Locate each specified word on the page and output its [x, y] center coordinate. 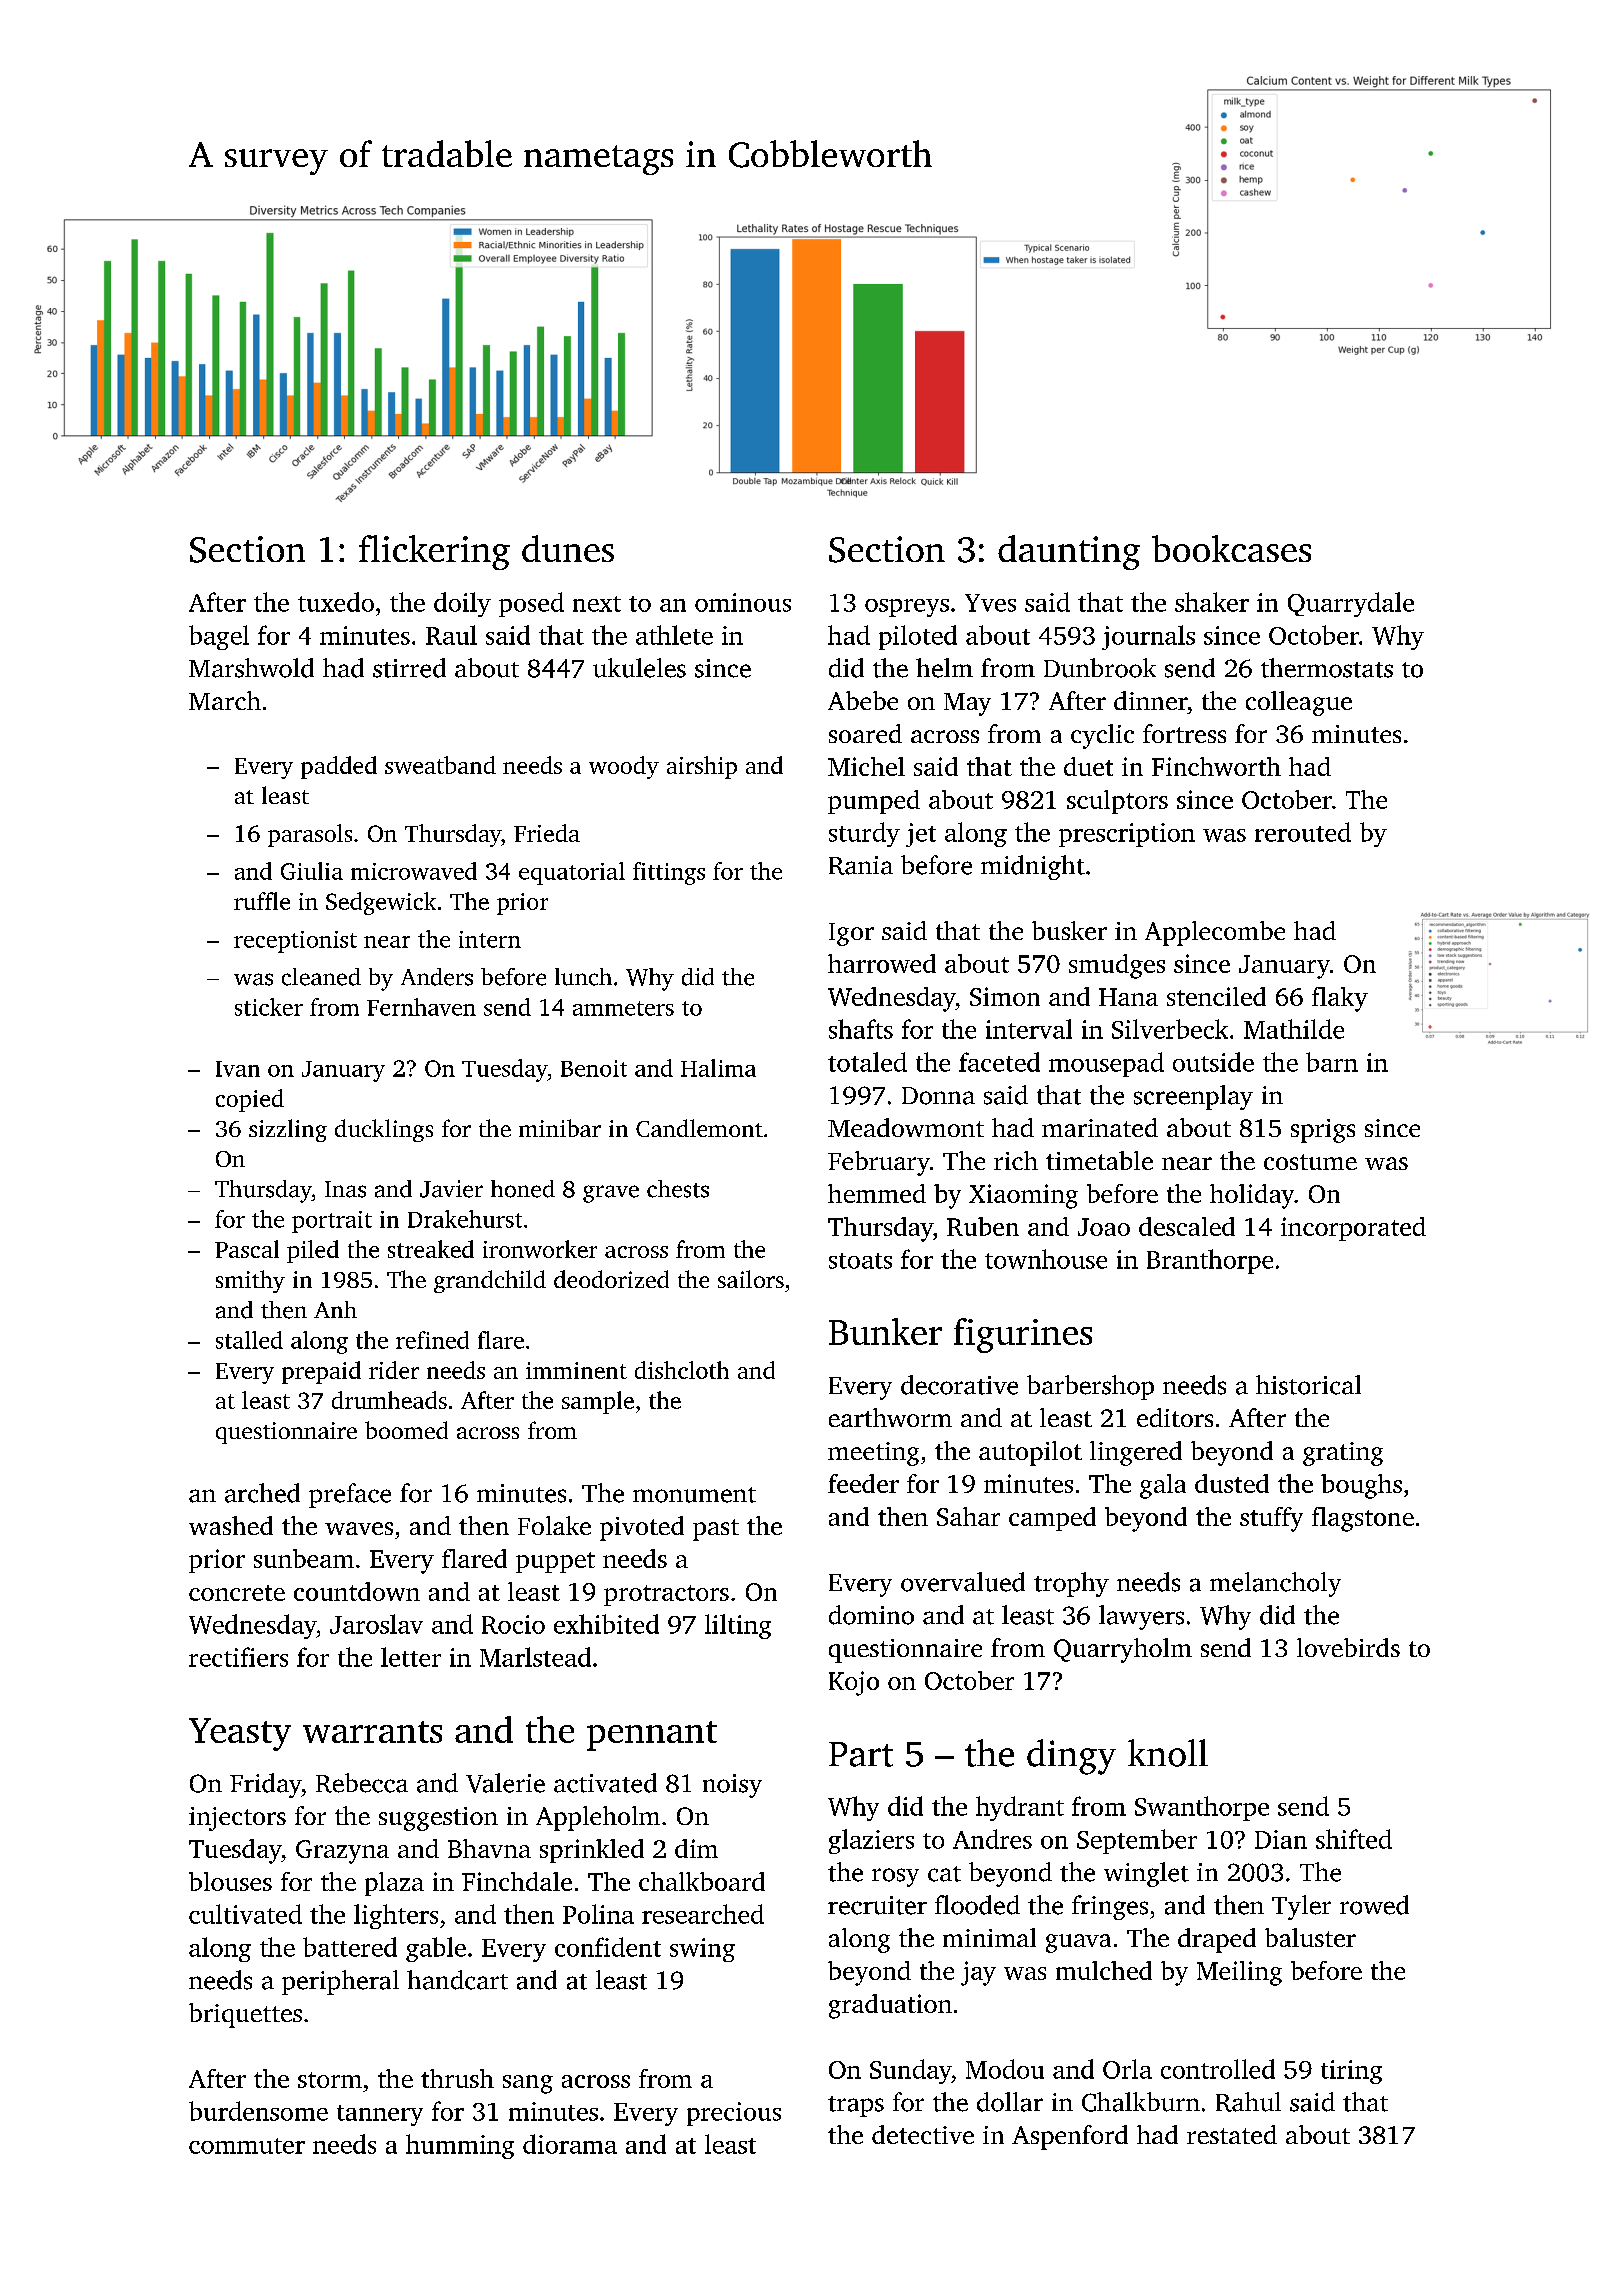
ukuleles [639, 668]
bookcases [1231, 548]
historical [1308, 1385]
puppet [555, 1562]
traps [856, 2106]
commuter [247, 2146]
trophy [1071, 1584]
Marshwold [251, 668]
